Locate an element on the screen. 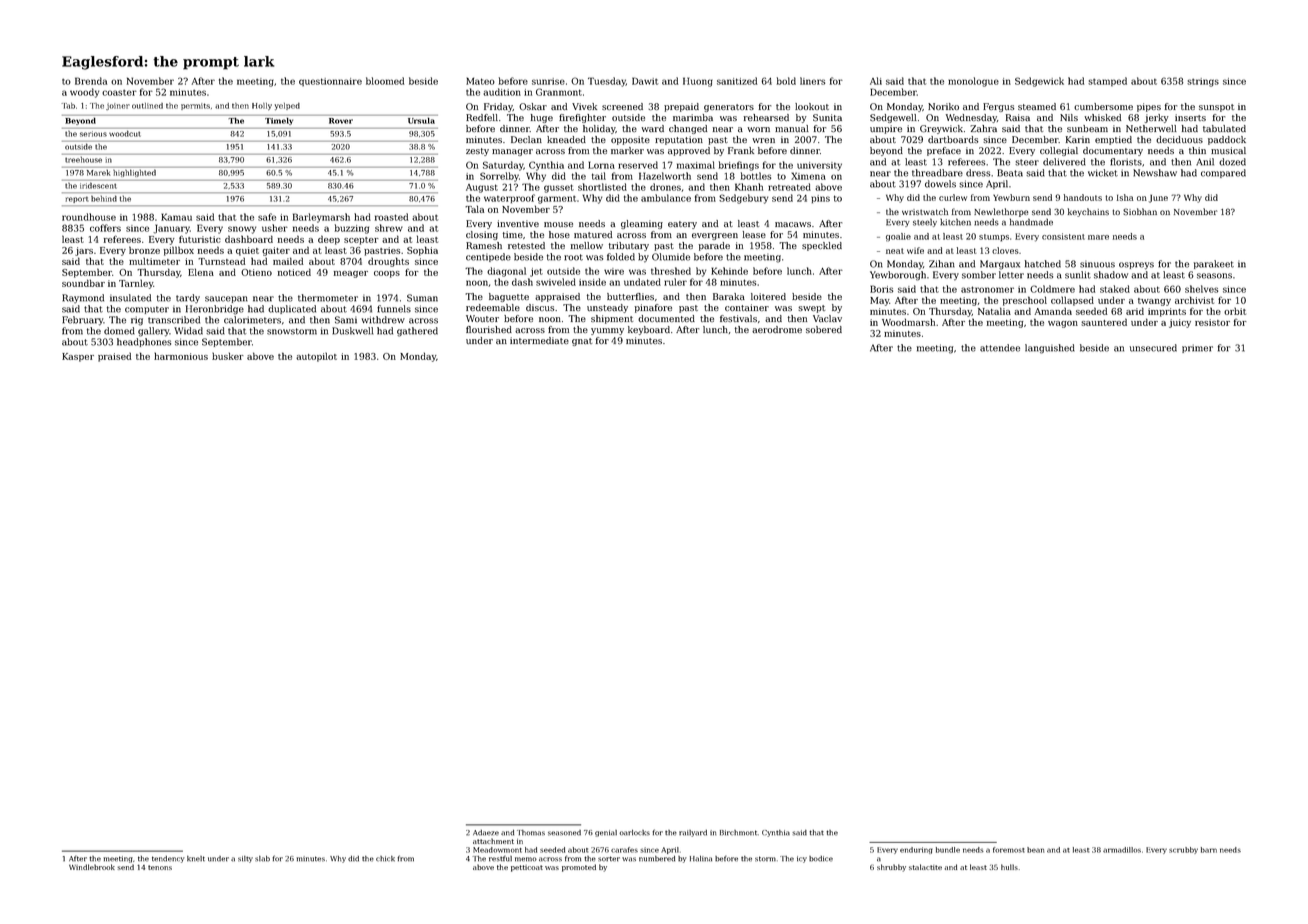  railyard is located at coordinates (693, 833).
